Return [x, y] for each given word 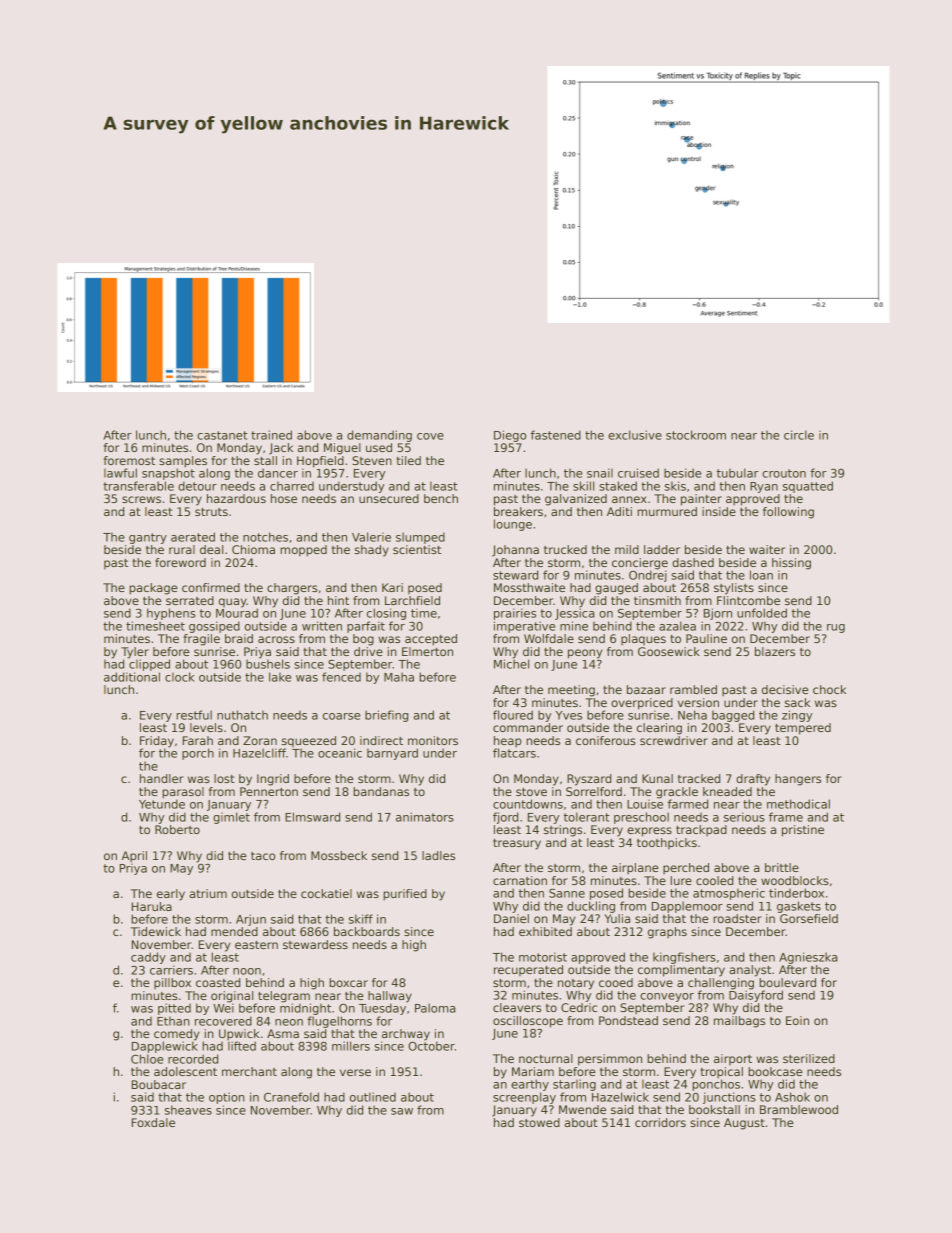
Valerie [371, 537]
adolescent [185, 1071]
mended [234, 931]
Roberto [177, 829]
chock [829, 689]
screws [141, 499]
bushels [268, 664]
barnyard [392, 754]
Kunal [657, 778]
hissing [791, 564]
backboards [367, 931]
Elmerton [427, 651]
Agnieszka [808, 958]
